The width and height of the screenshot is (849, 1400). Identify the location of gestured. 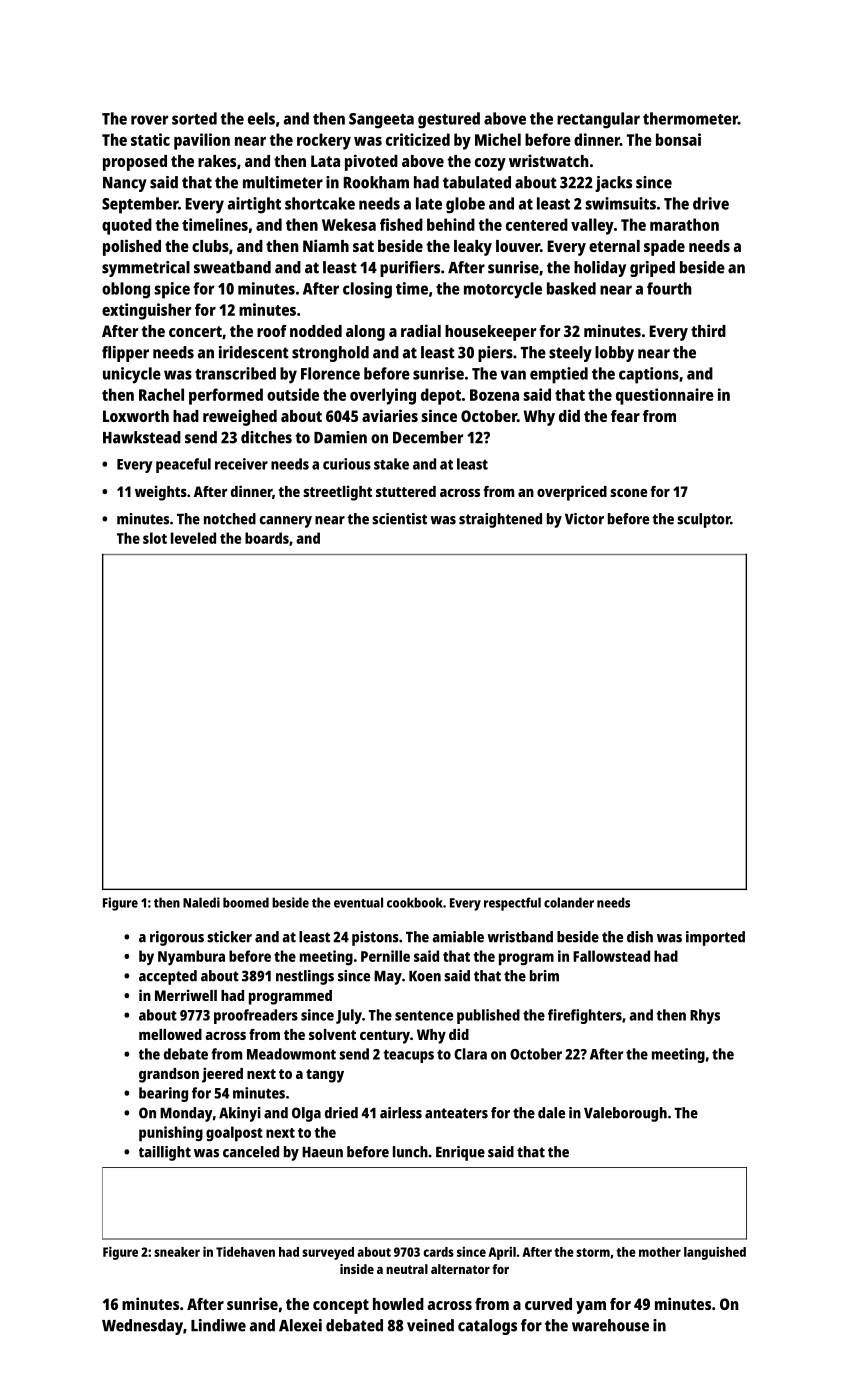
(449, 120).
